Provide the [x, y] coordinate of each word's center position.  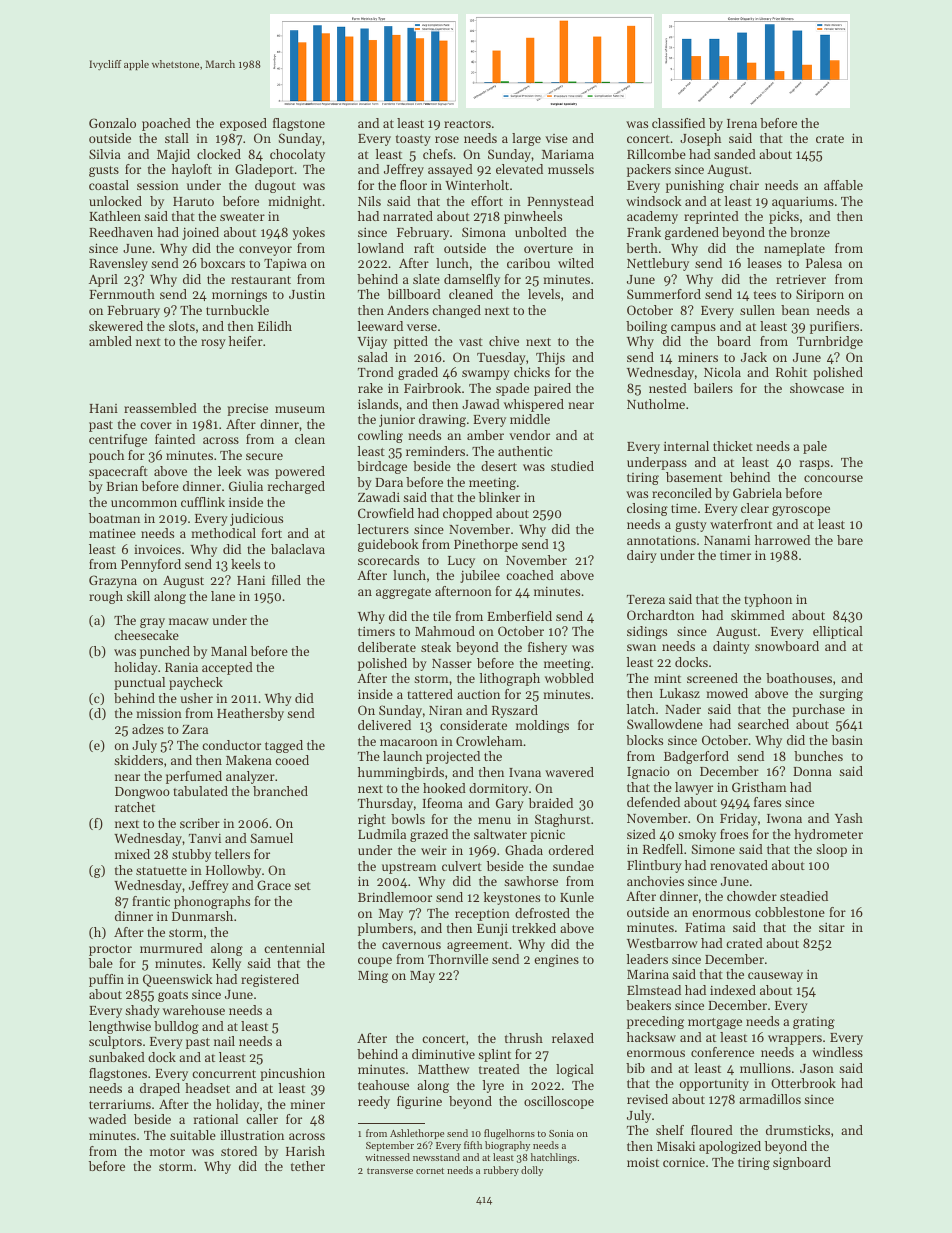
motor [167, 1152]
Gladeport [264, 170]
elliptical [838, 632]
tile [442, 616]
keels [245, 564]
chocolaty [297, 155]
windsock [654, 201]
